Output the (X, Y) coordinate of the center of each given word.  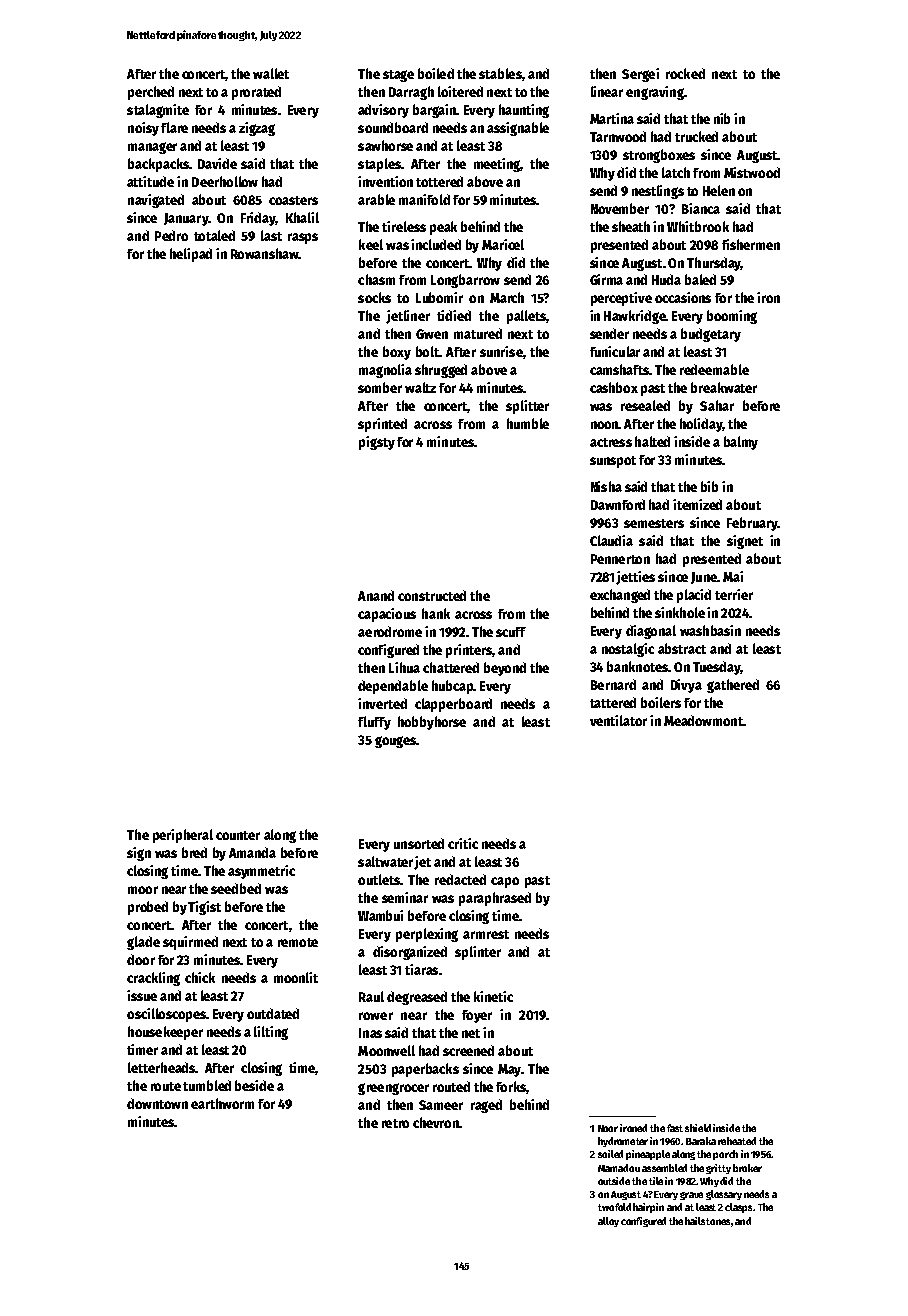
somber (380, 387)
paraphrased (495, 899)
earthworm (222, 1103)
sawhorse (385, 145)
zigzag (257, 129)
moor (143, 890)
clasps (738, 1208)
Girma (606, 279)
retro (395, 1123)
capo (505, 882)
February (752, 524)
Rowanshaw (265, 253)
